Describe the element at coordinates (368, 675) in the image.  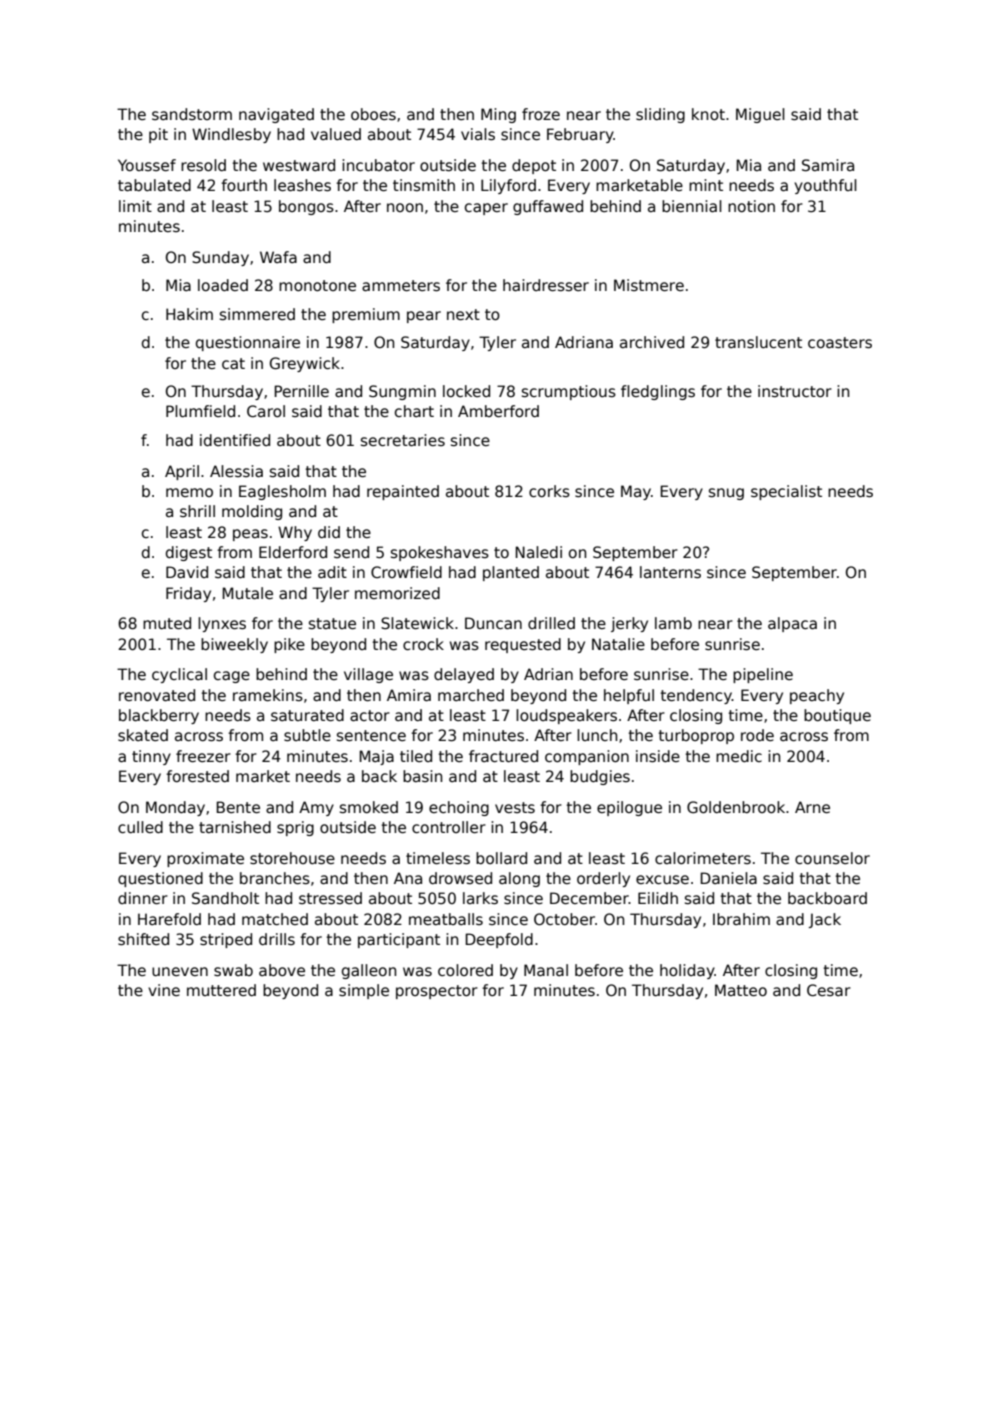
I see `village` at that location.
